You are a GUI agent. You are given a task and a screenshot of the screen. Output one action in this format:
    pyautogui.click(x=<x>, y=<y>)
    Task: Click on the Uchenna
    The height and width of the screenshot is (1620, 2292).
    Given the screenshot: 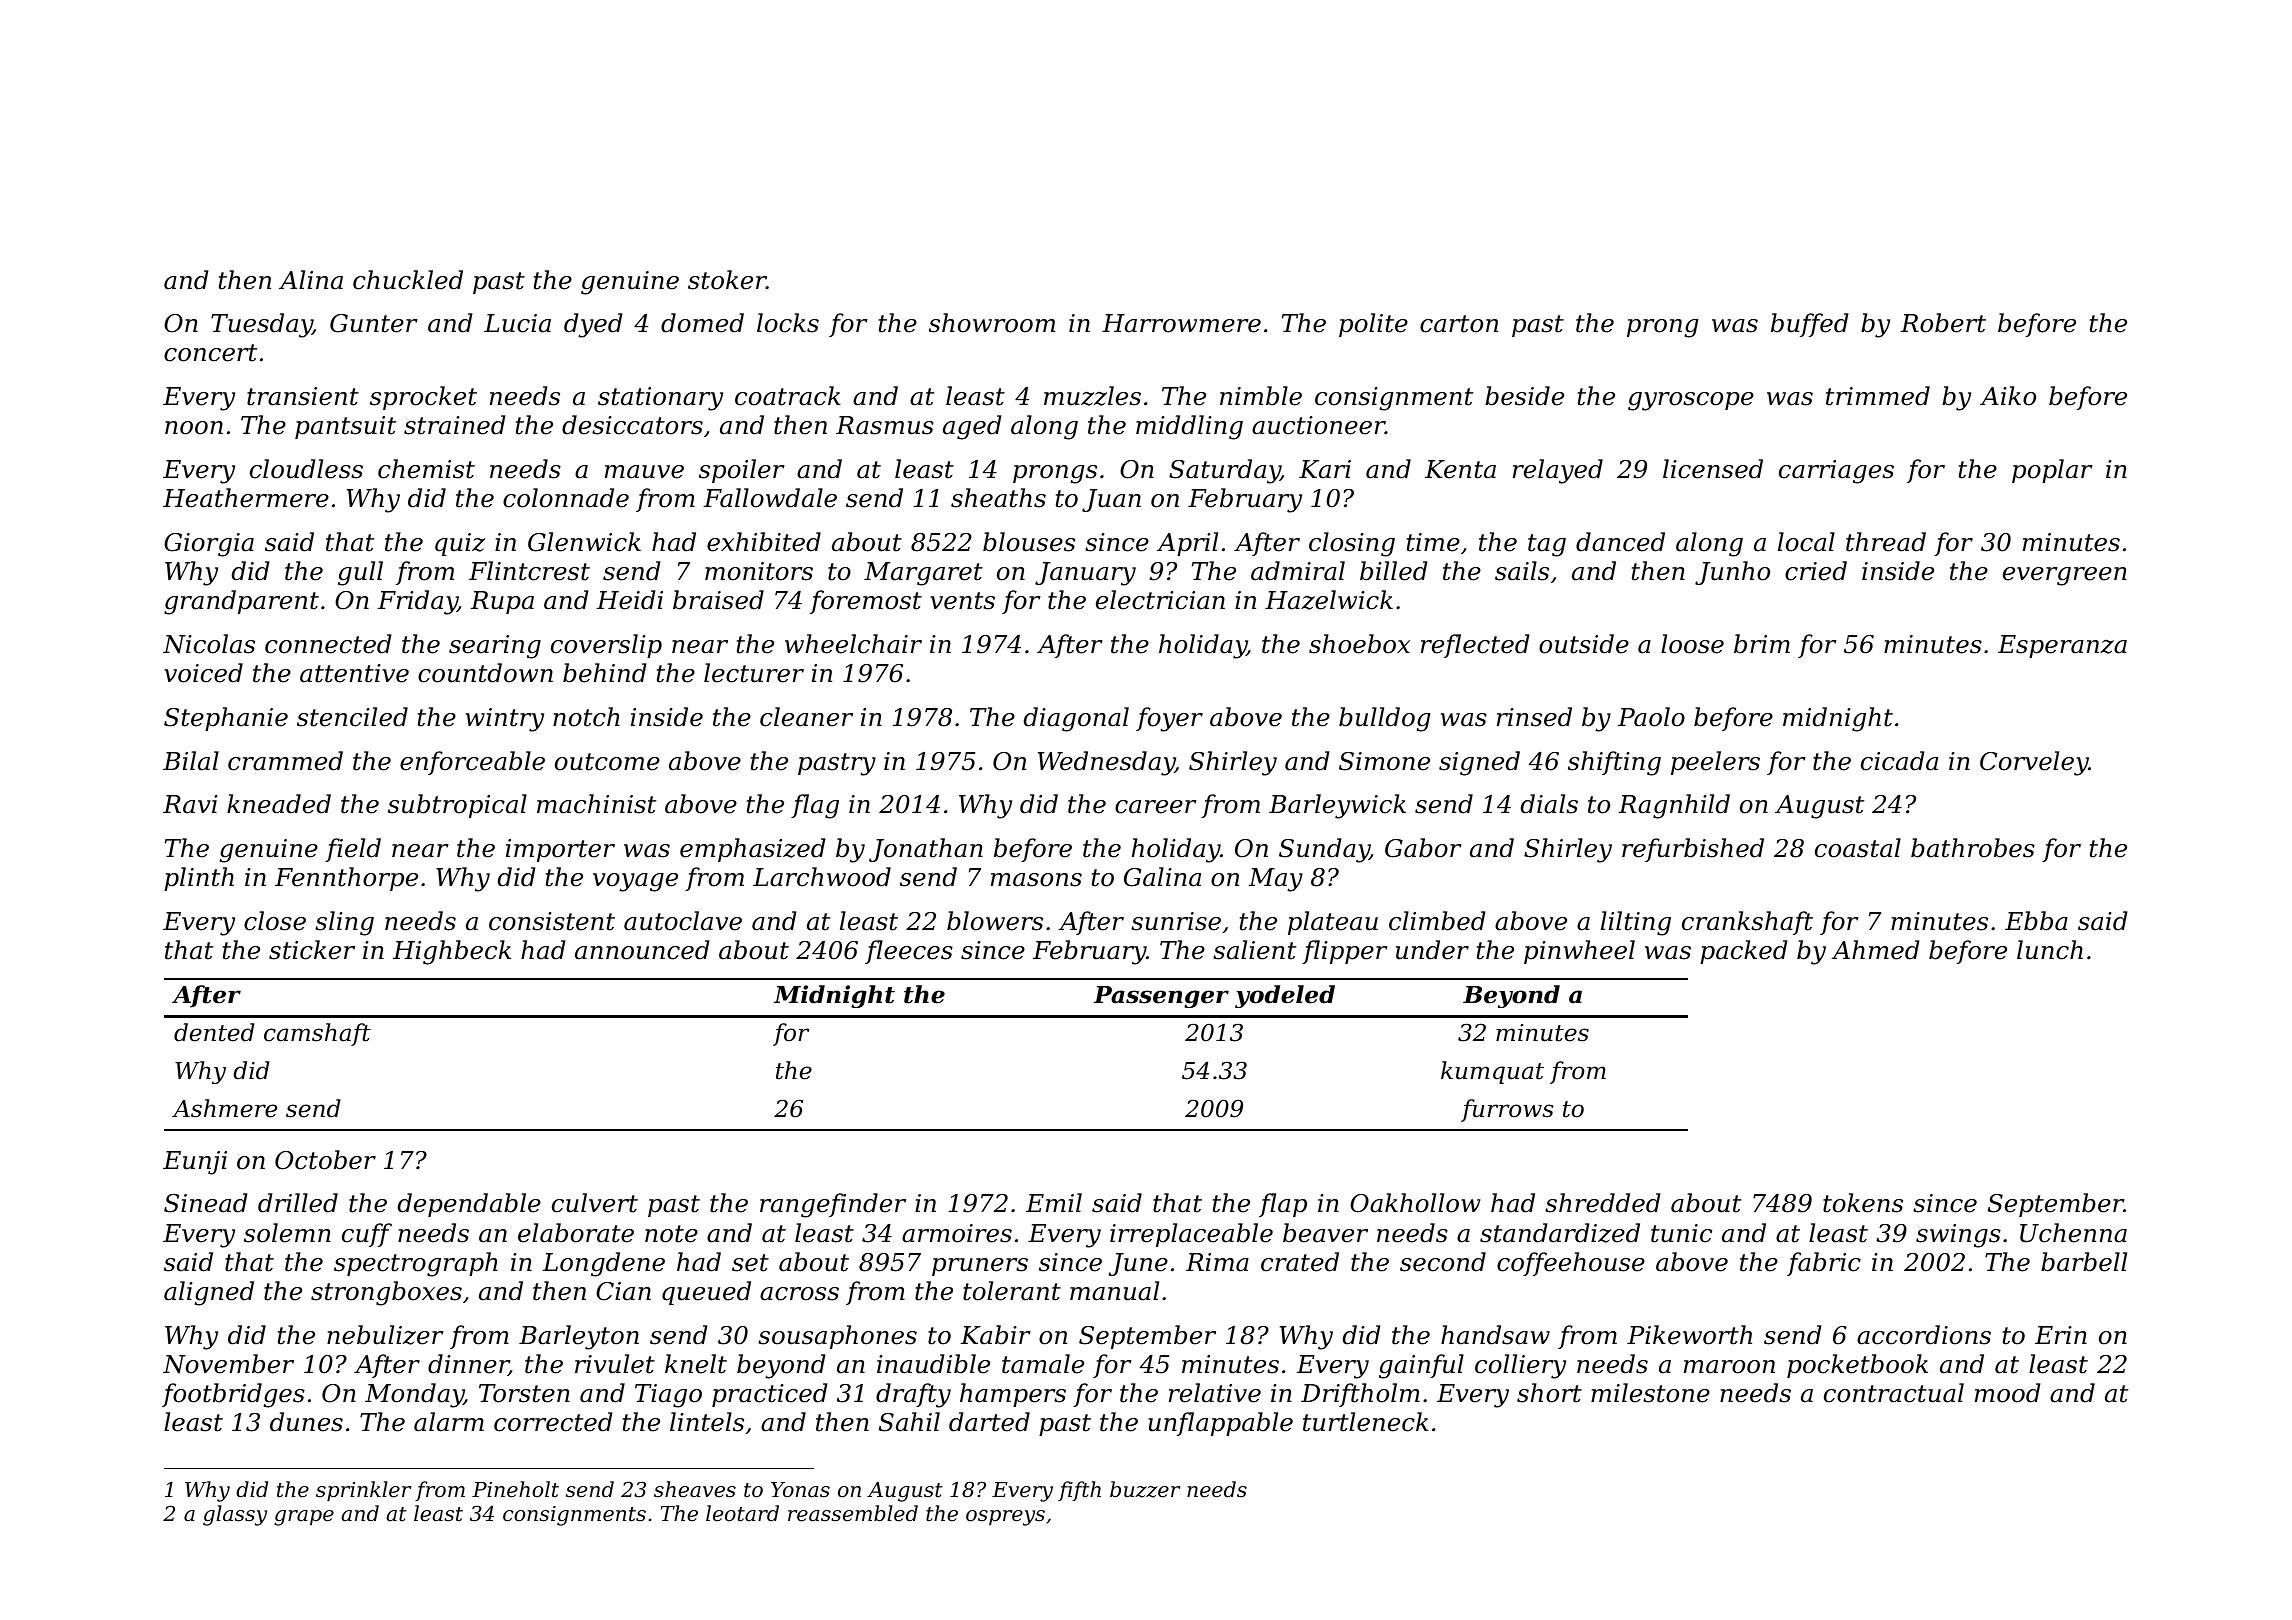 What is the action you would take?
    pyautogui.click(x=2073, y=1233)
